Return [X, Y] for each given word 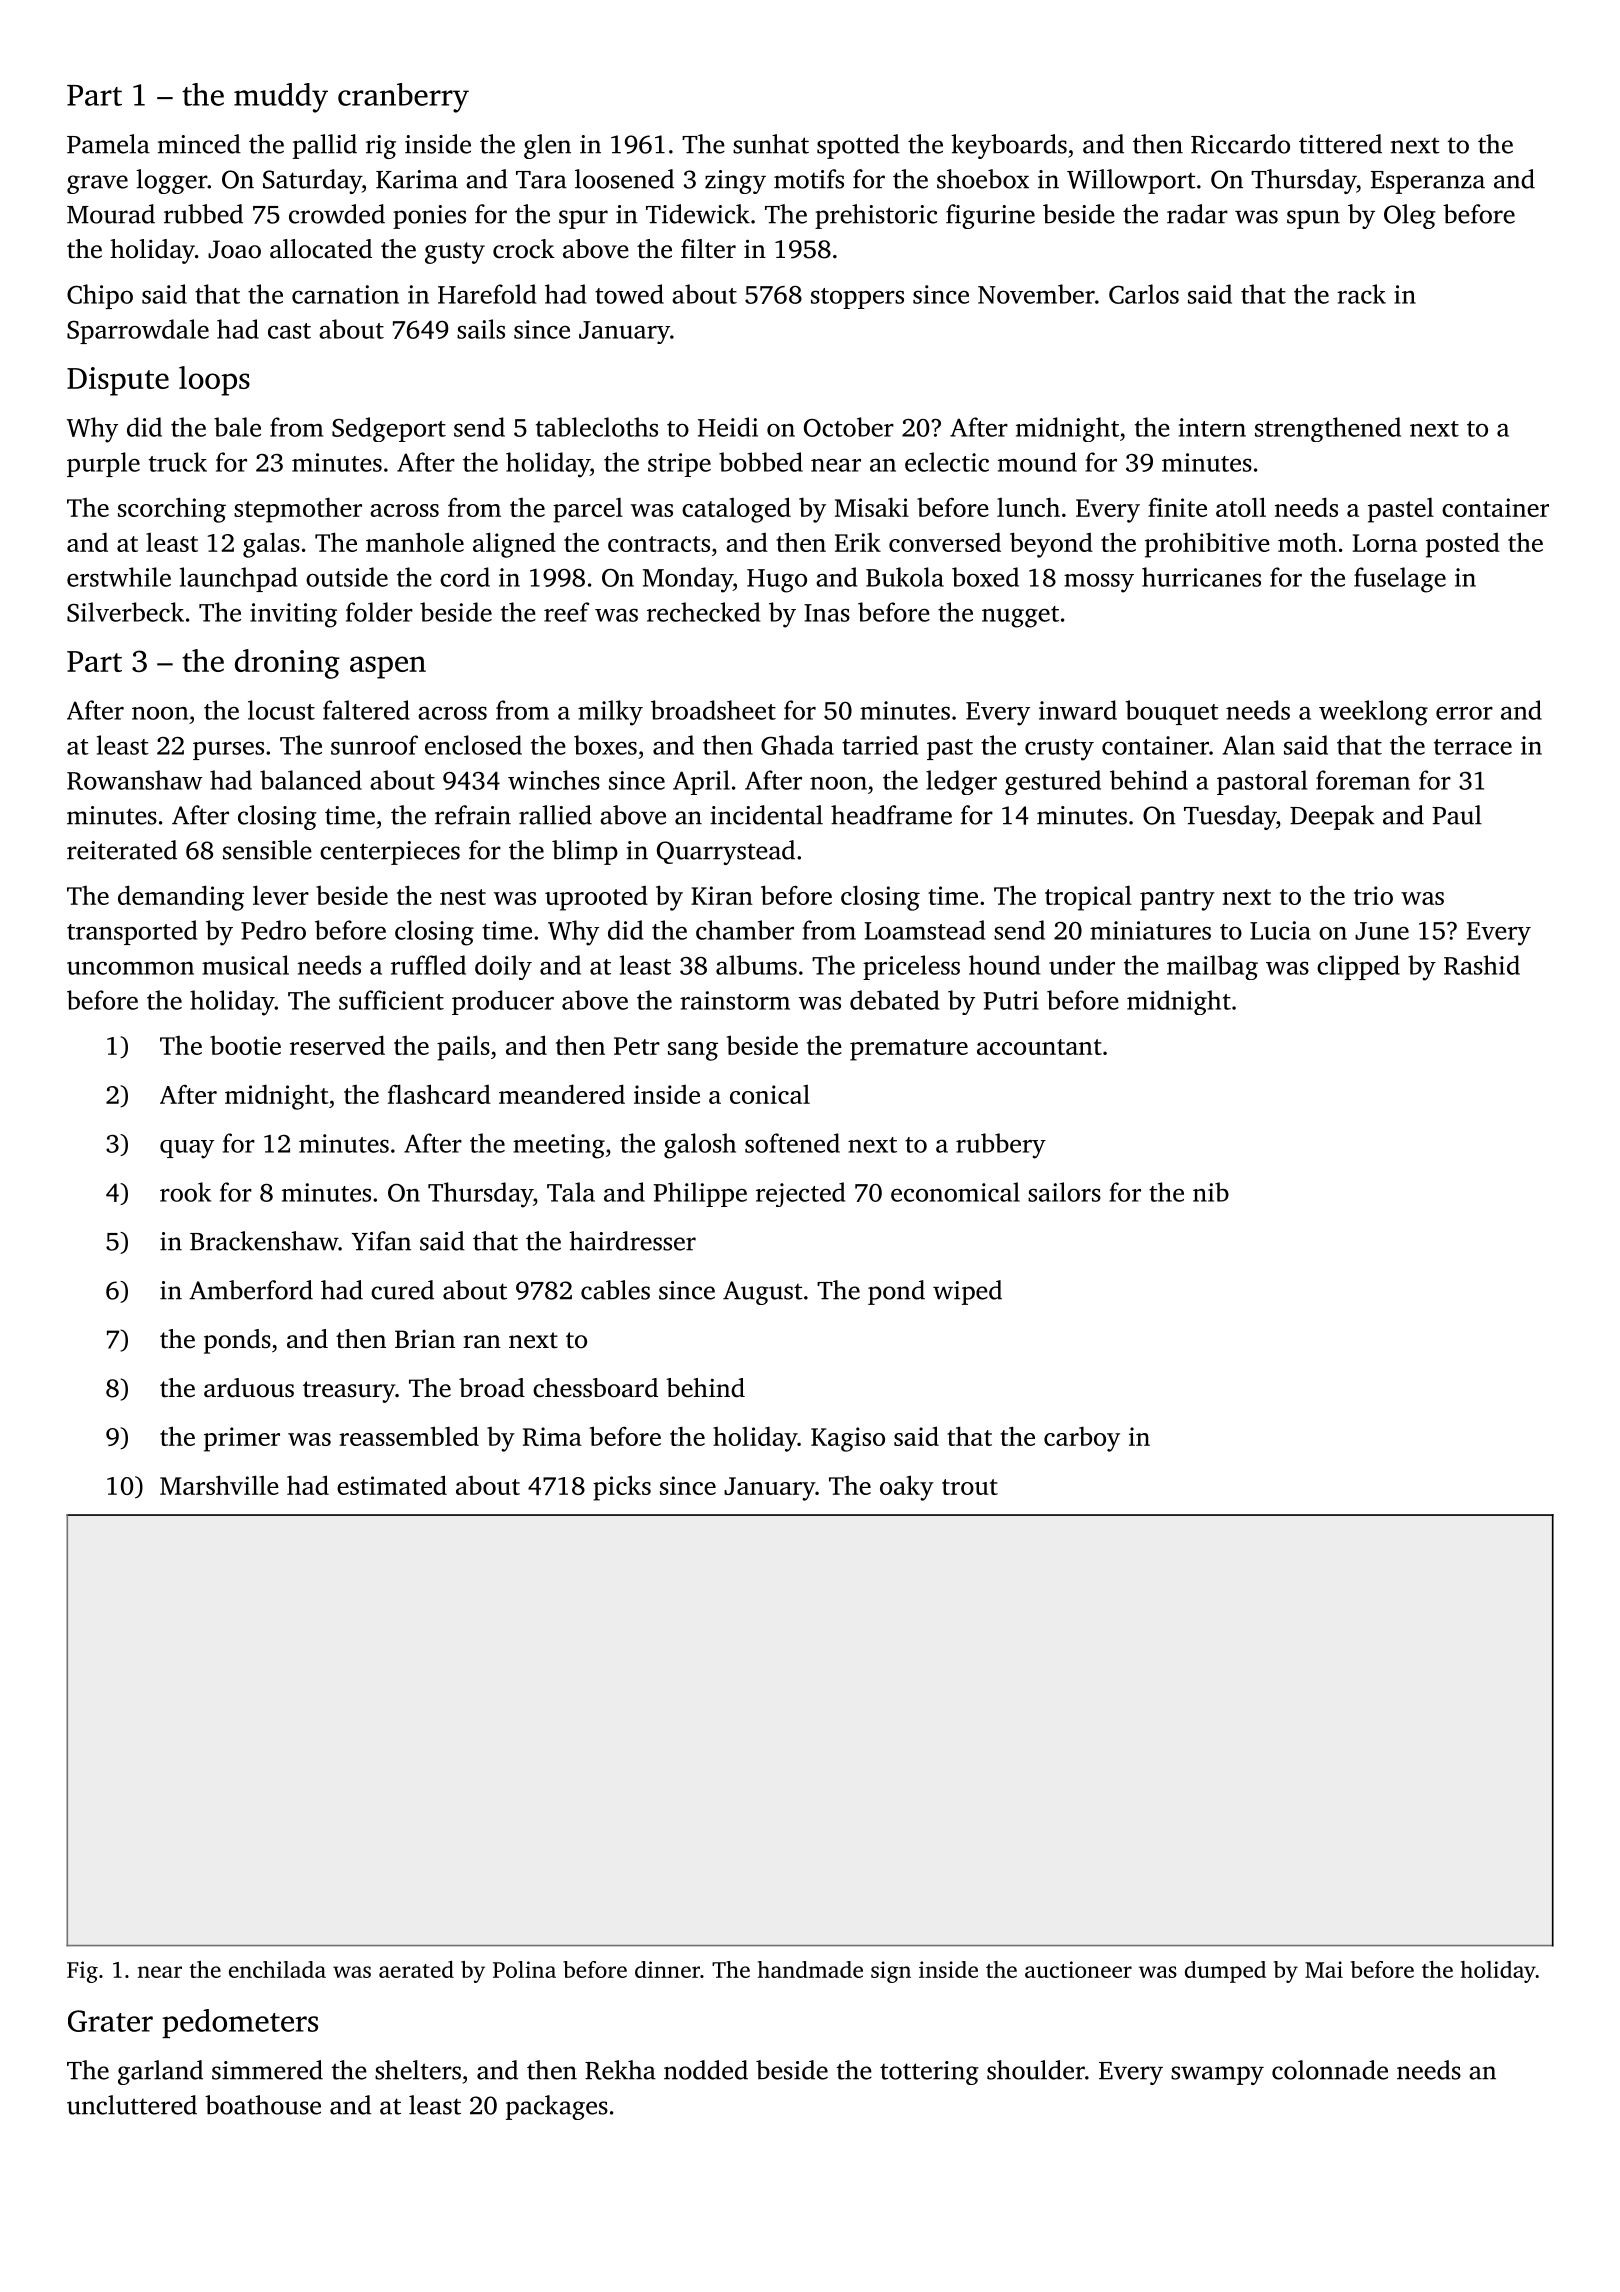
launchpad [238, 579]
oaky [907, 1488]
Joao [234, 249]
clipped [1358, 967]
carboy [1082, 1439]
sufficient [391, 1000]
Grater [110, 2021]
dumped [1225, 1972]
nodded [706, 2070]
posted [1463, 545]
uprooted [596, 898]
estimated [392, 1485]
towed [629, 294]
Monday [688, 580]
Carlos [1144, 294]
